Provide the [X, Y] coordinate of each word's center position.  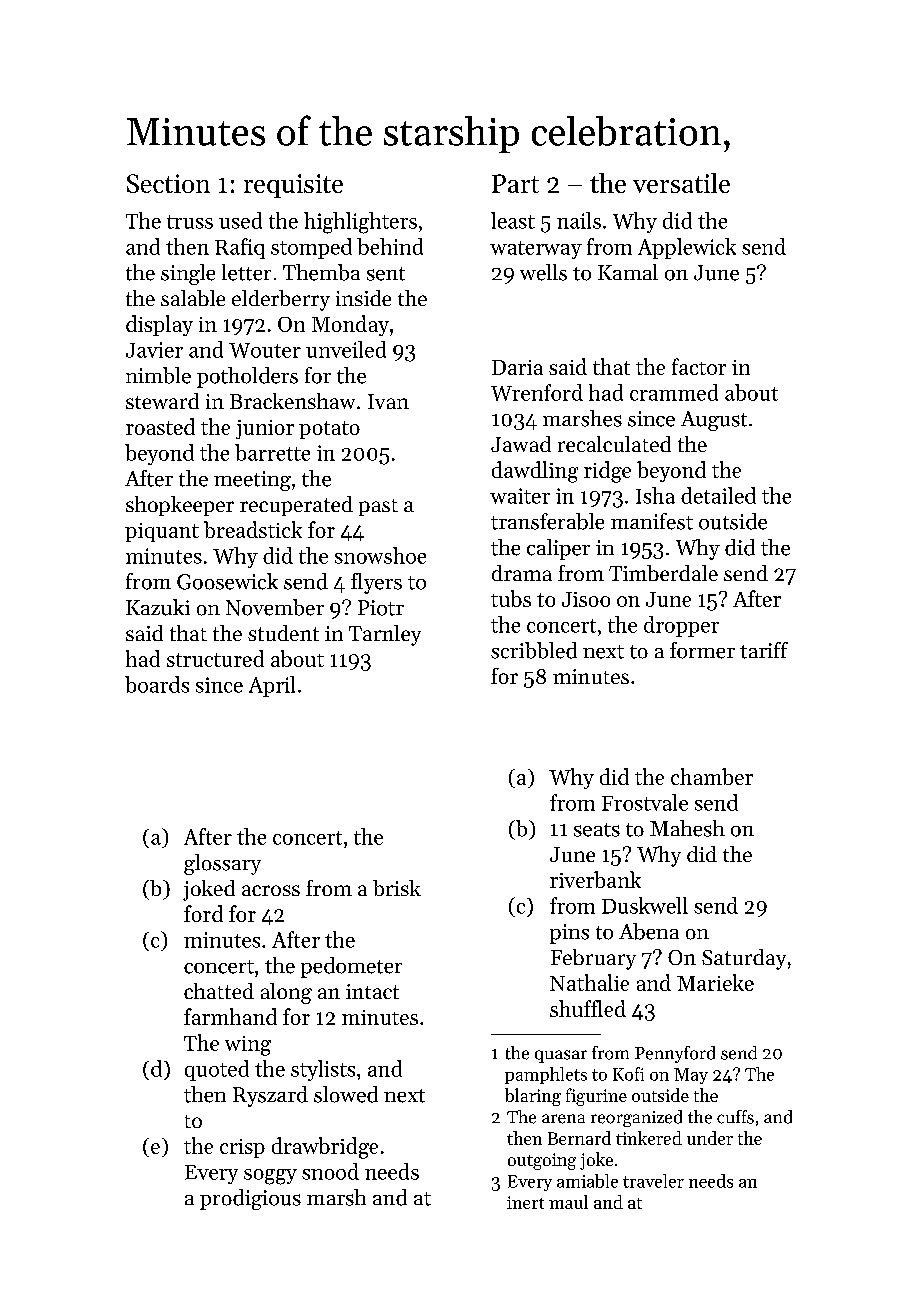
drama [522, 573]
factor [699, 366]
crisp [242, 1148]
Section [168, 183]
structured [215, 658]
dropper [681, 626]
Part [515, 183]
